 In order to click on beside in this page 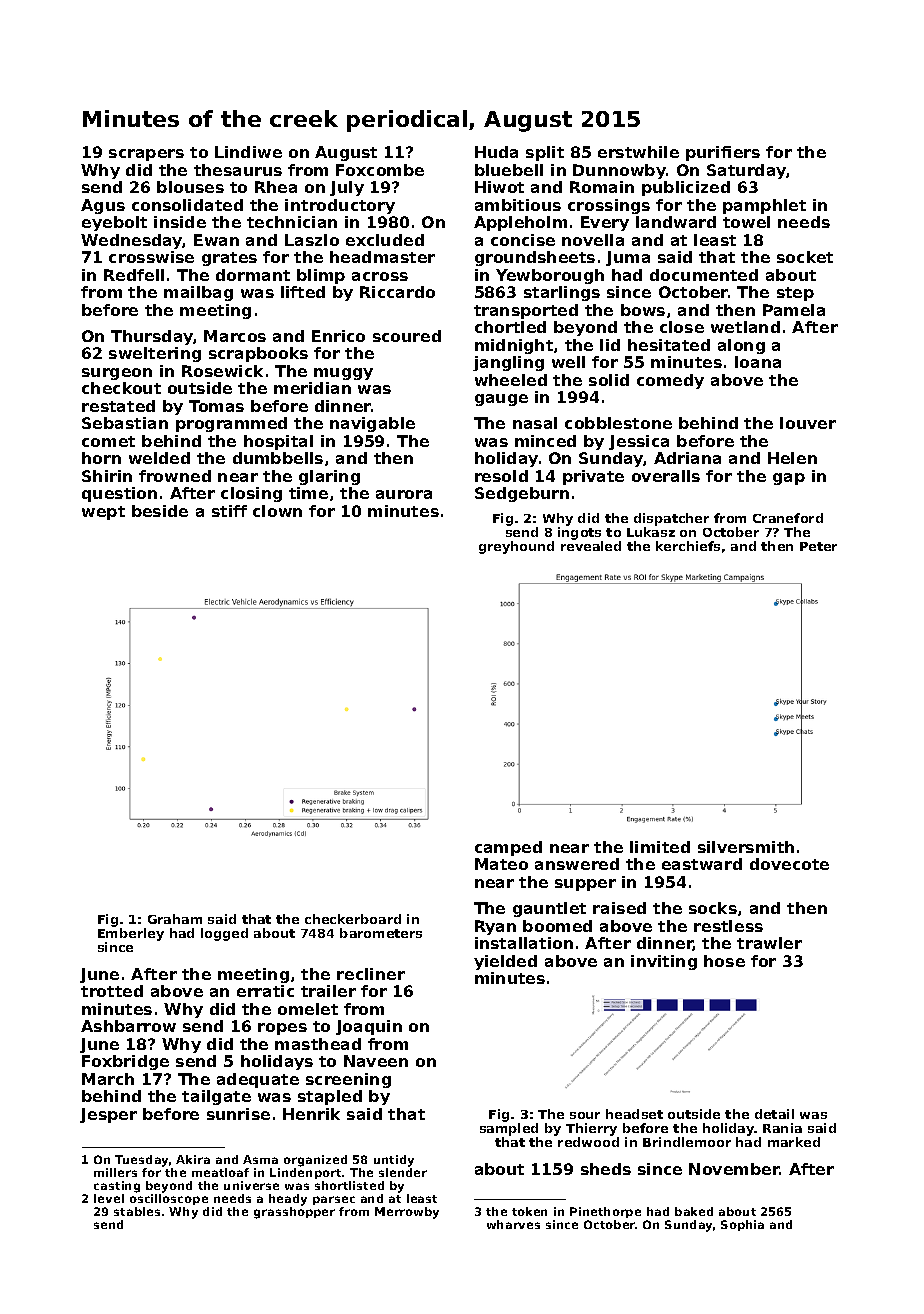, I will do `click(160, 511)`.
